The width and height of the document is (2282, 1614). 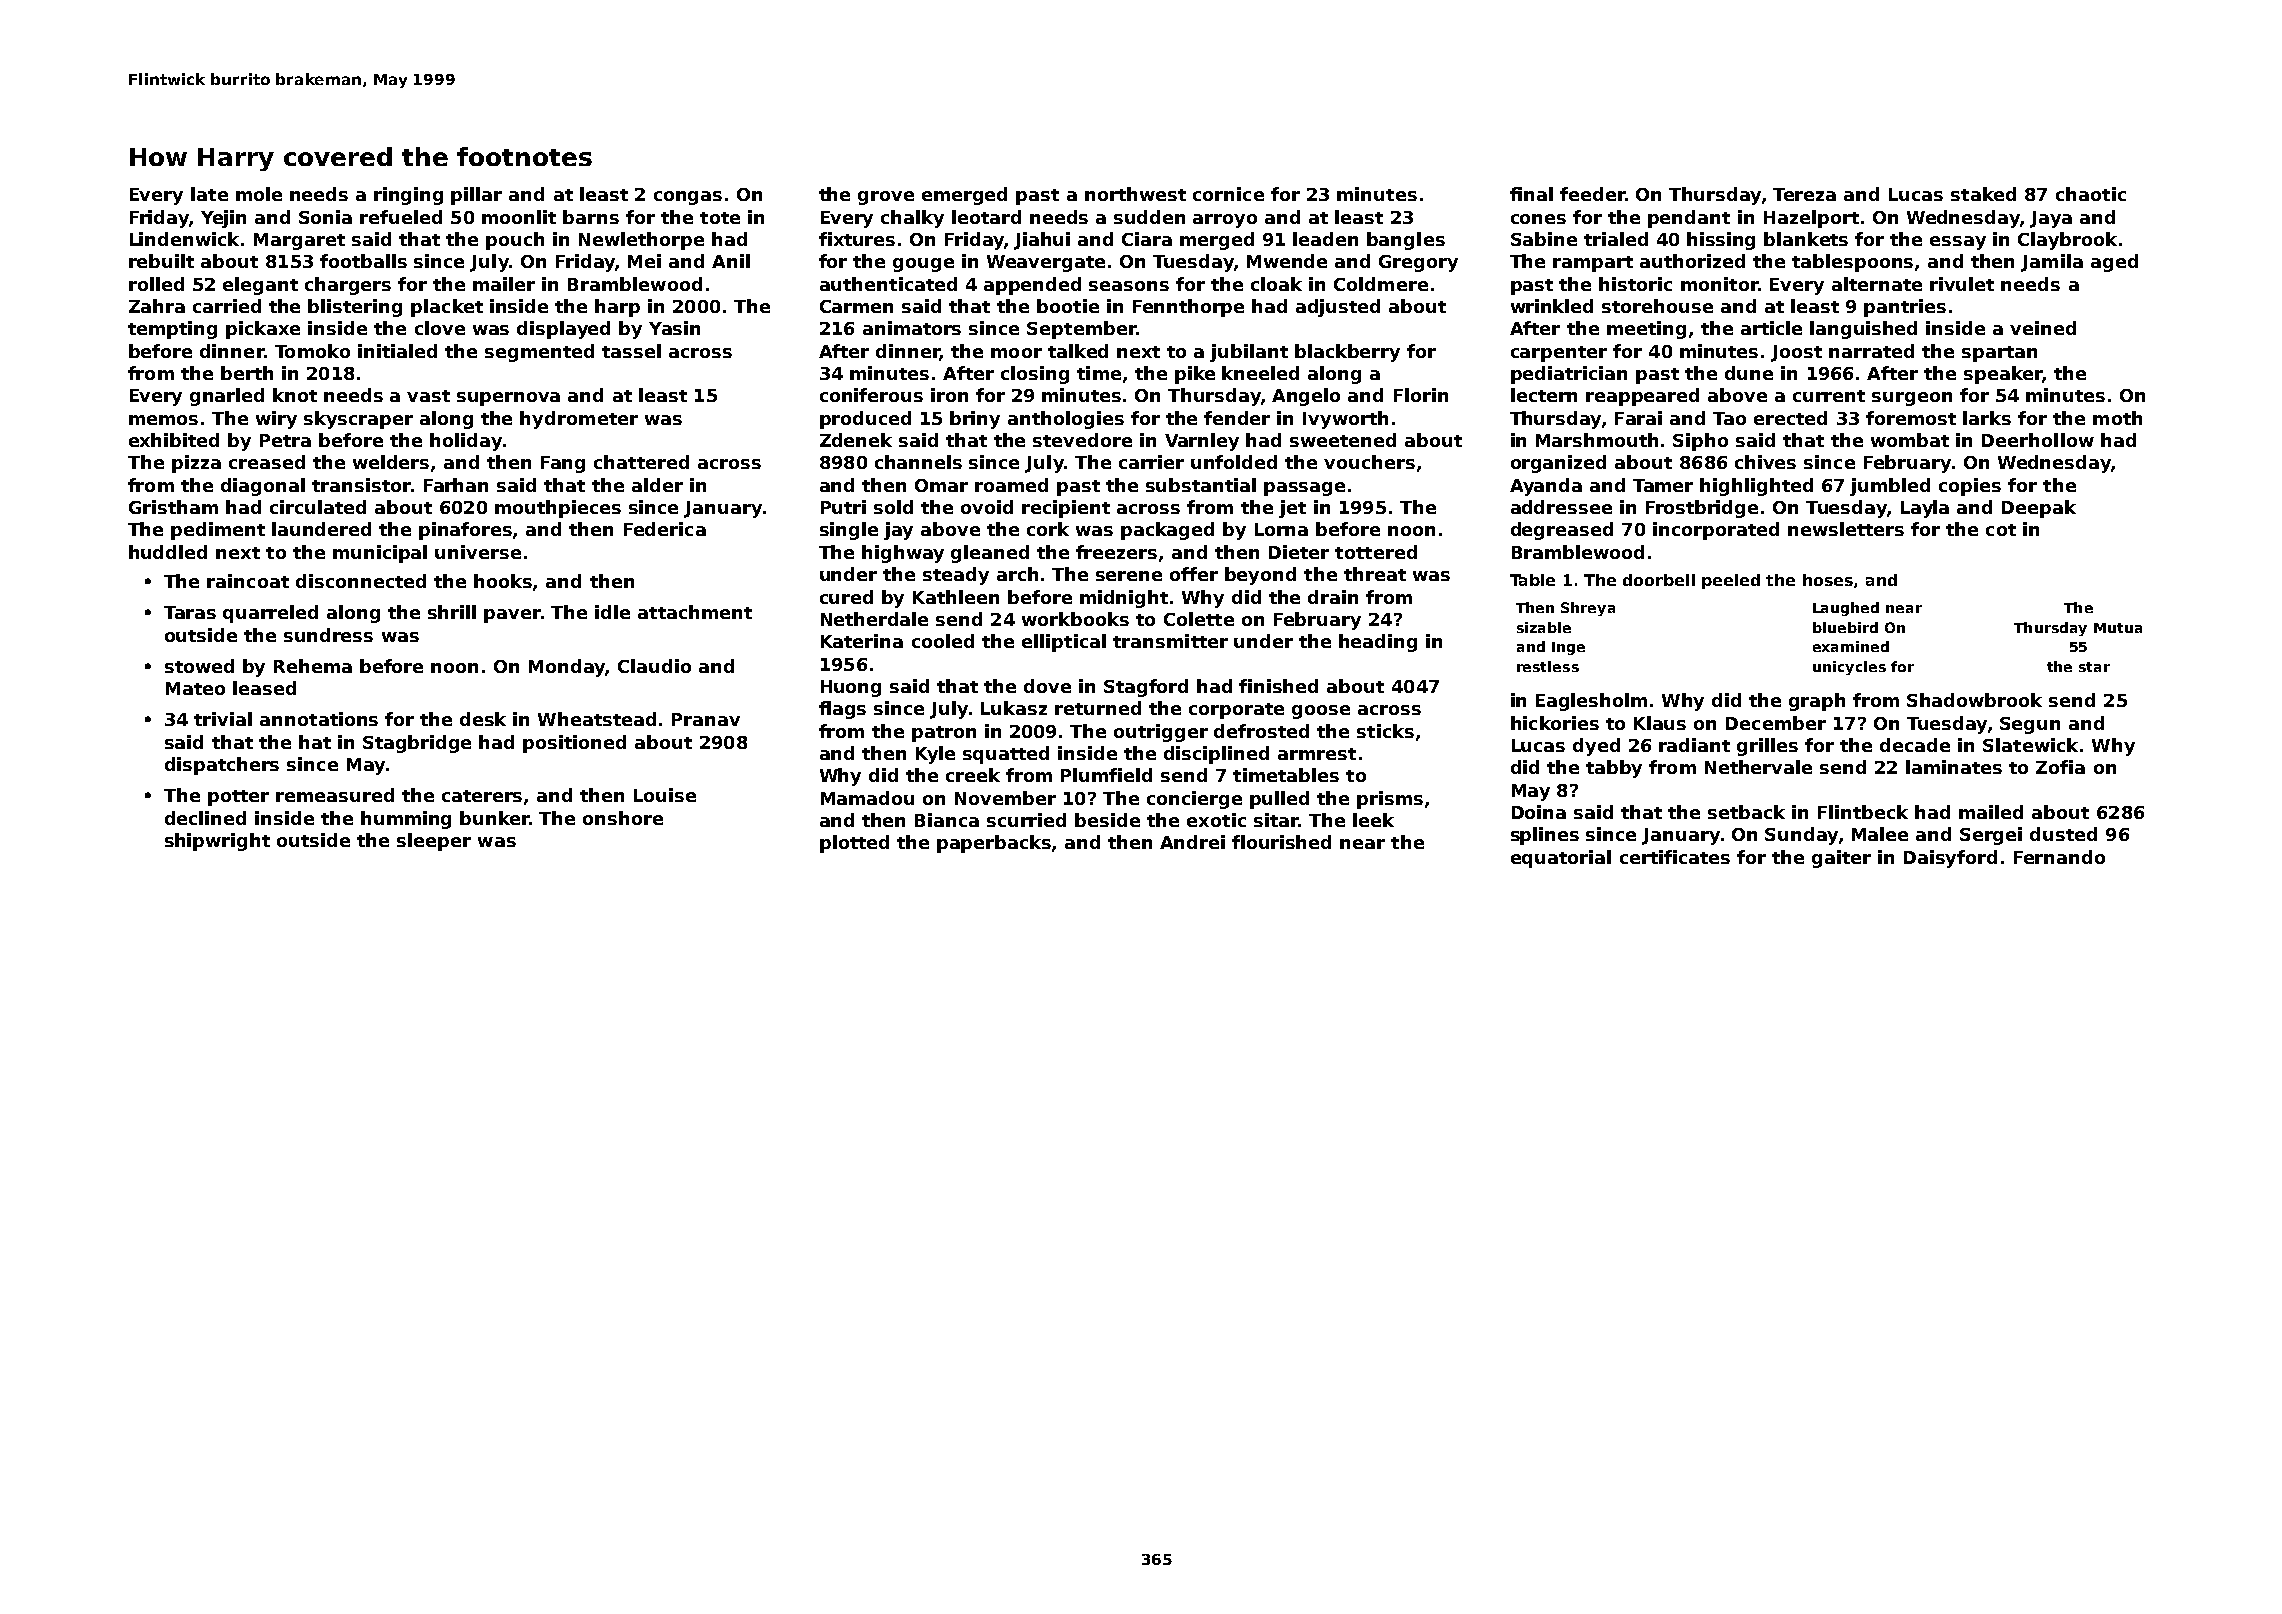 What do you see at coordinates (217, 842) in the document?
I see `shipwright` at bounding box center [217, 842].
